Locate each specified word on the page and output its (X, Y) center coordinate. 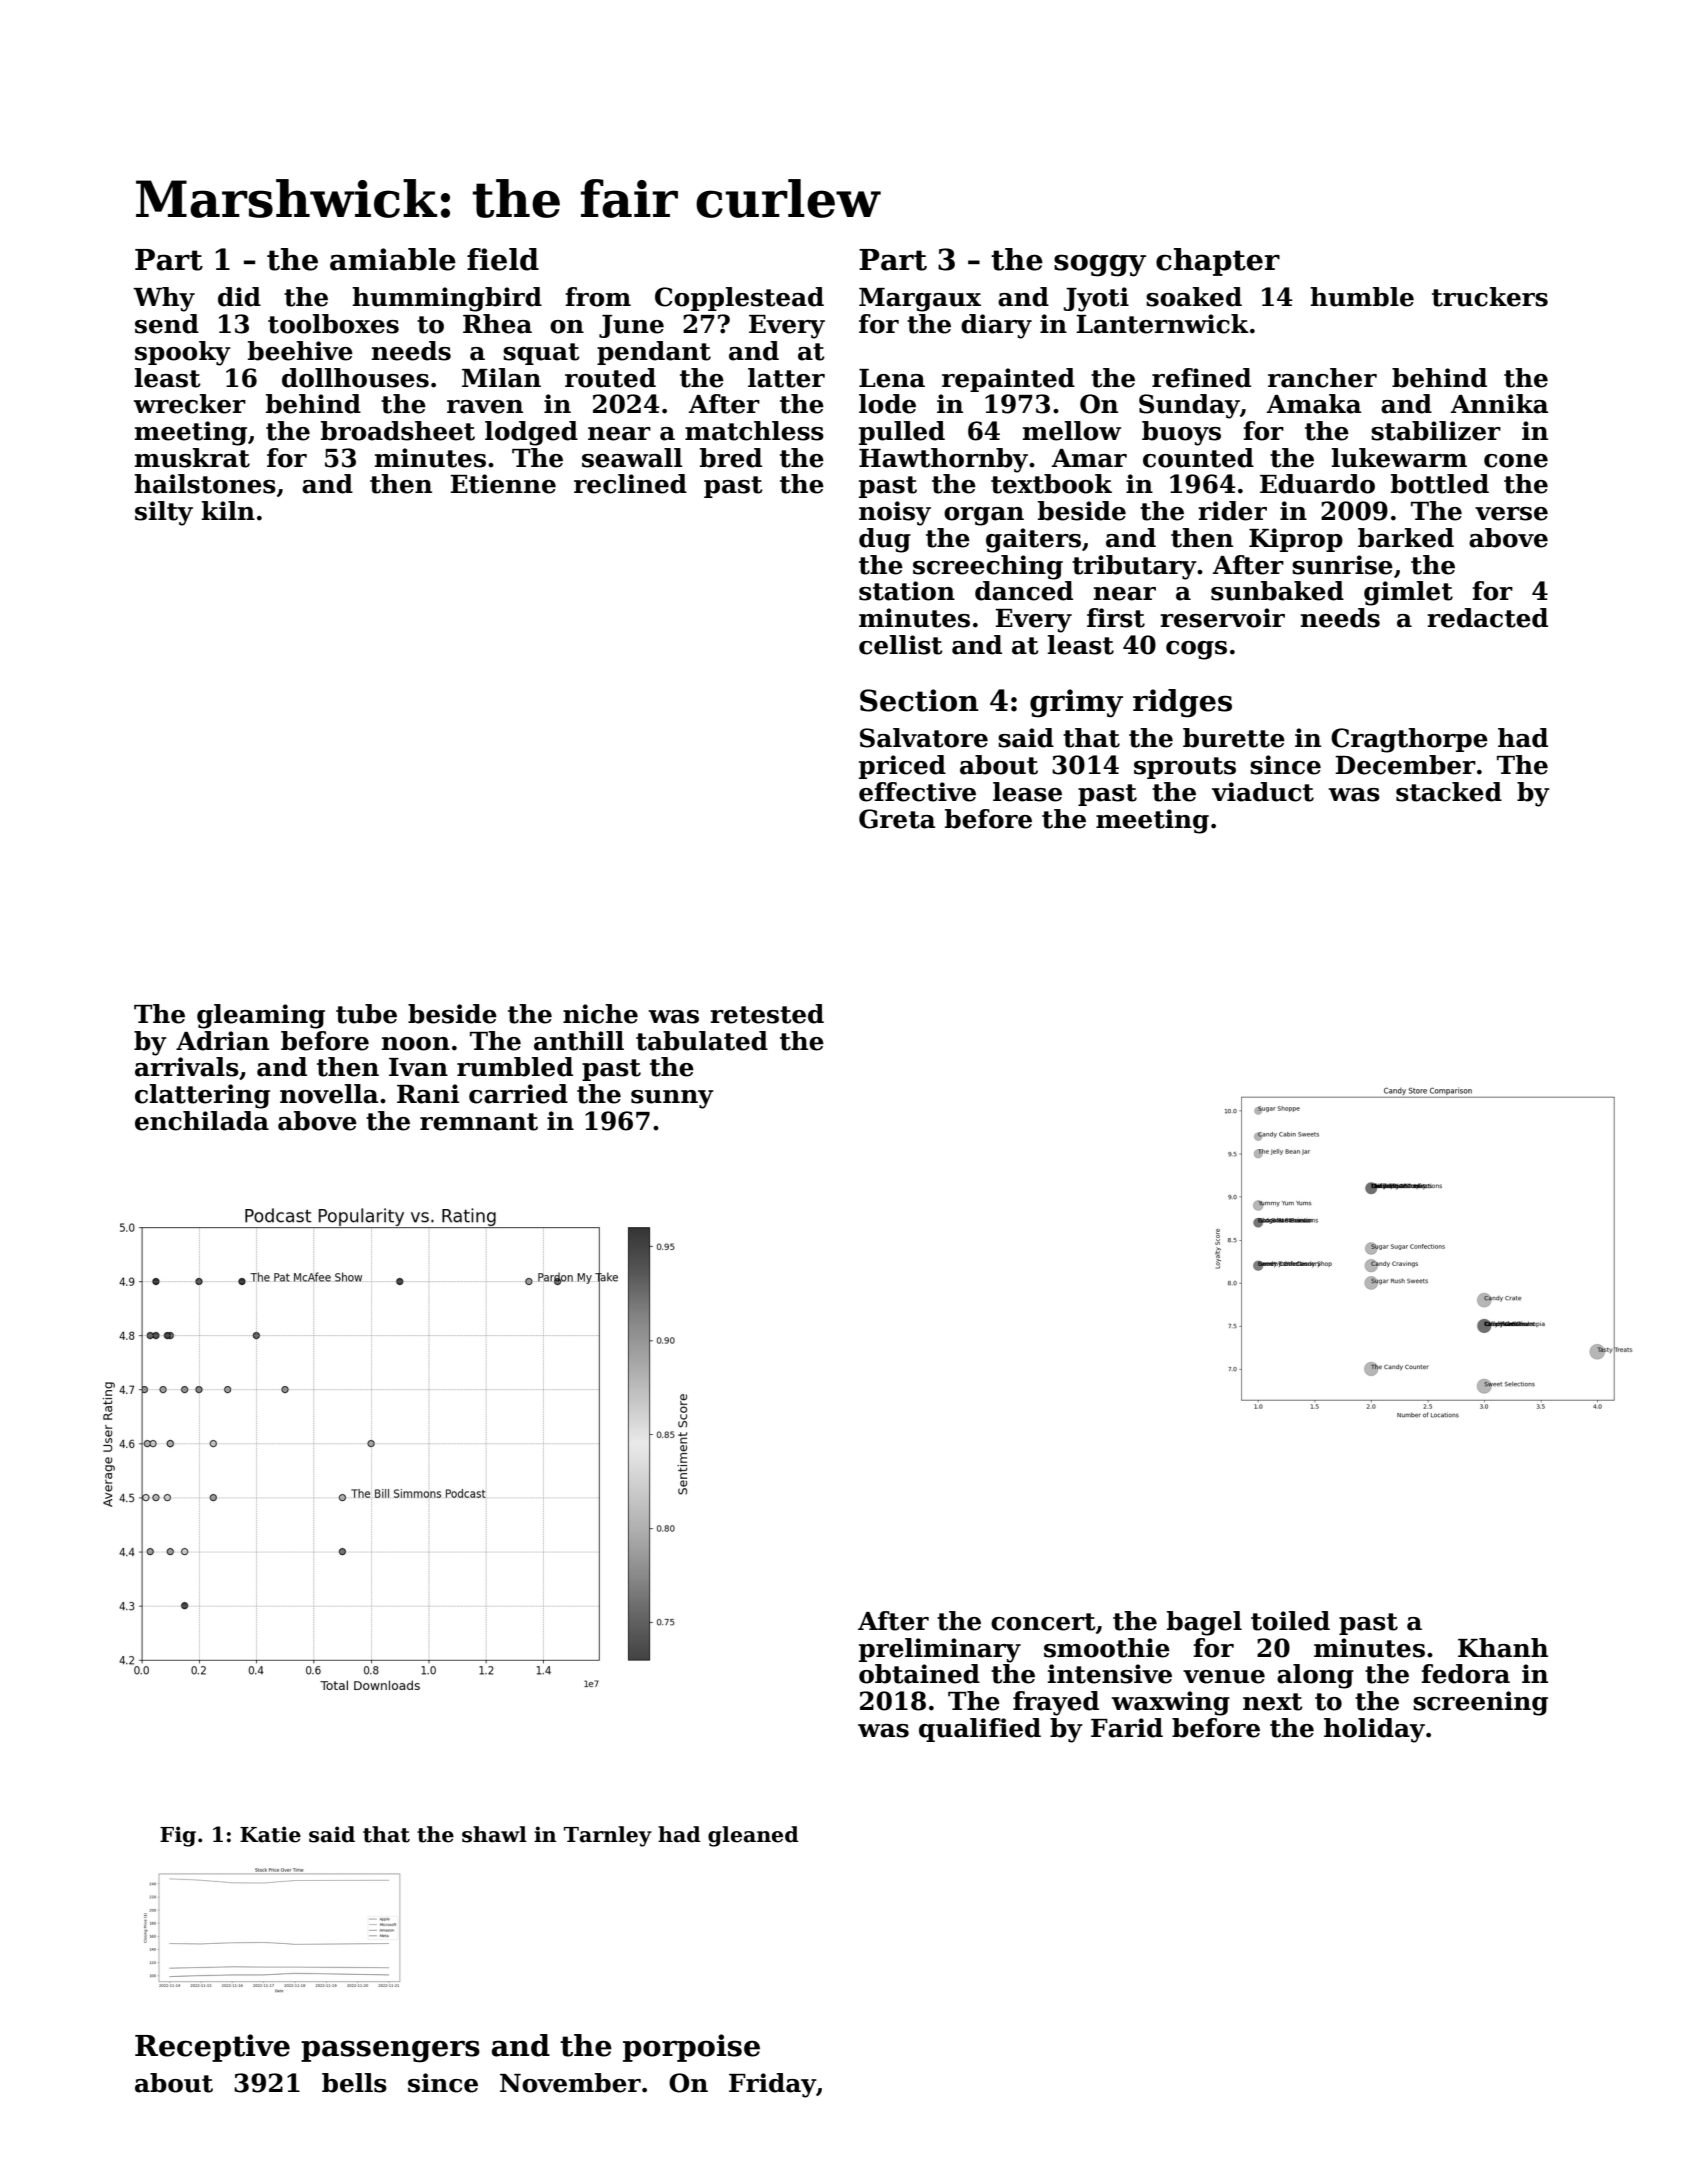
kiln (228, 510)
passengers (390, 2051)
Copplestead (739, 299)
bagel (1204, 1623)
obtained (919, 1674)
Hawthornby (943, 460)
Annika (1499, 404)
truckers (1490, 297)
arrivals (187, 1067)
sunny (672, 1099)
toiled (1290, 1621)
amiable (393, 259)
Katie (270, 1834)
